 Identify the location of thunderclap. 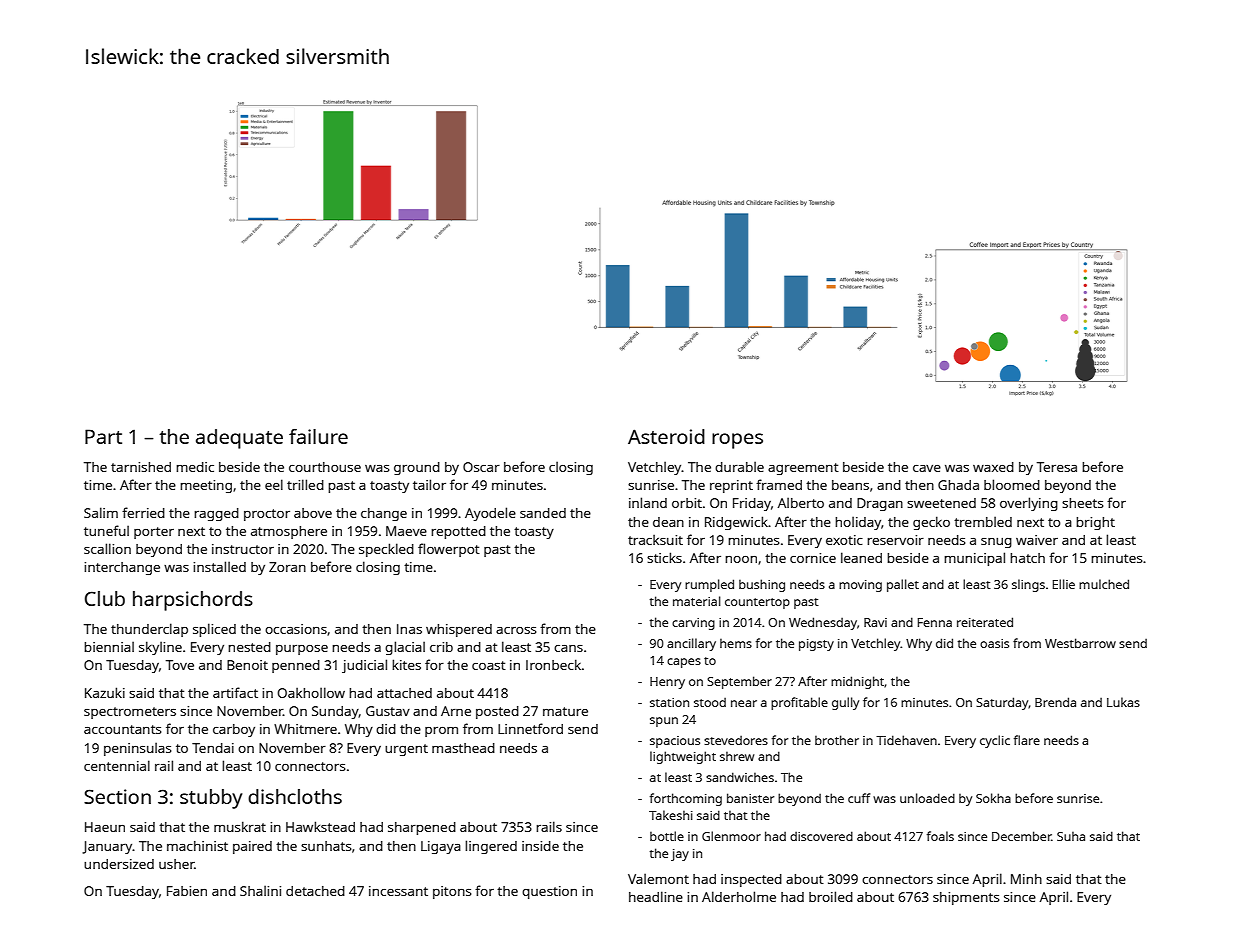
(149, 630).
